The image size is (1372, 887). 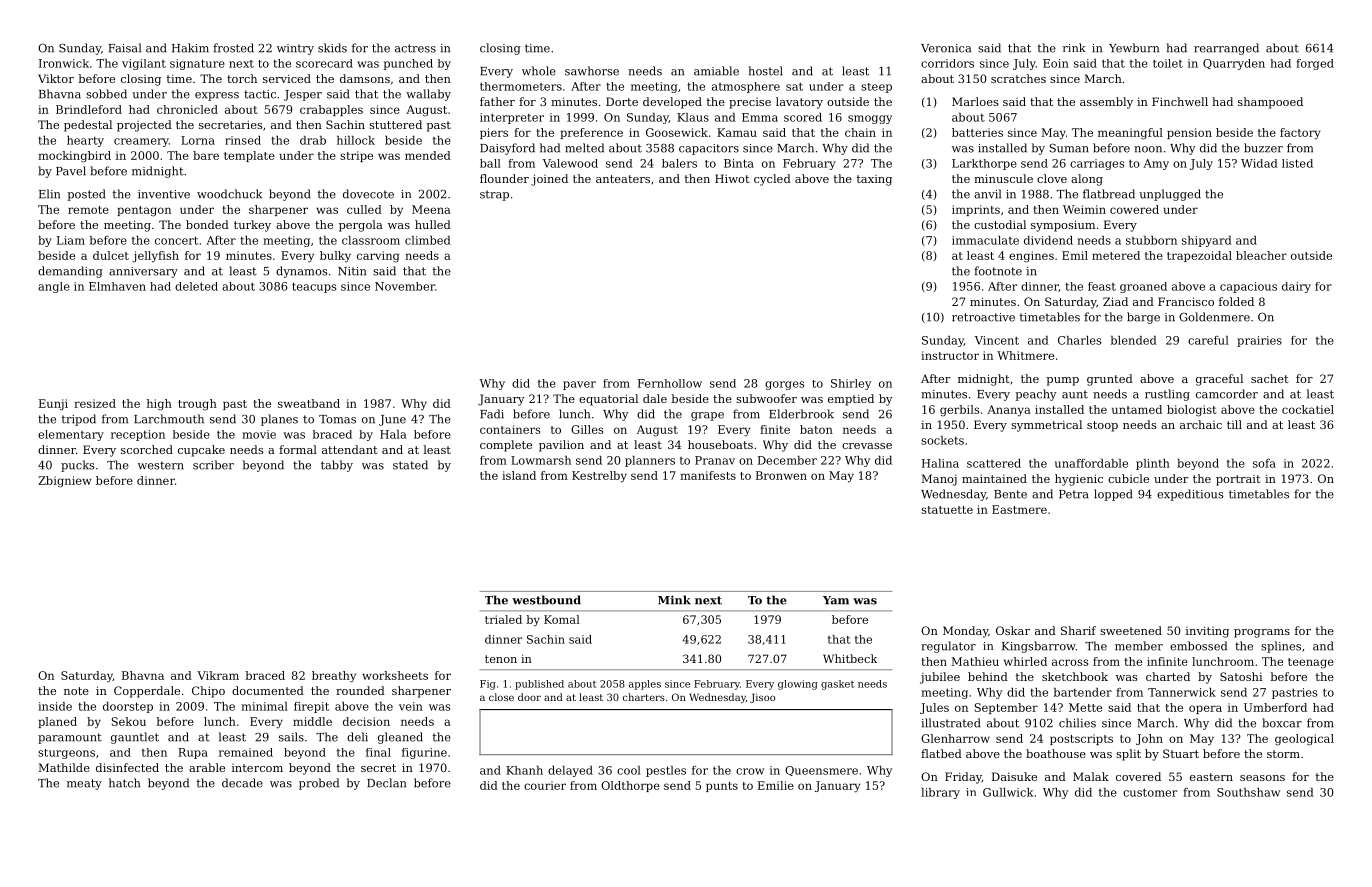 I want to click on culled, so click(x=364, y=209).
